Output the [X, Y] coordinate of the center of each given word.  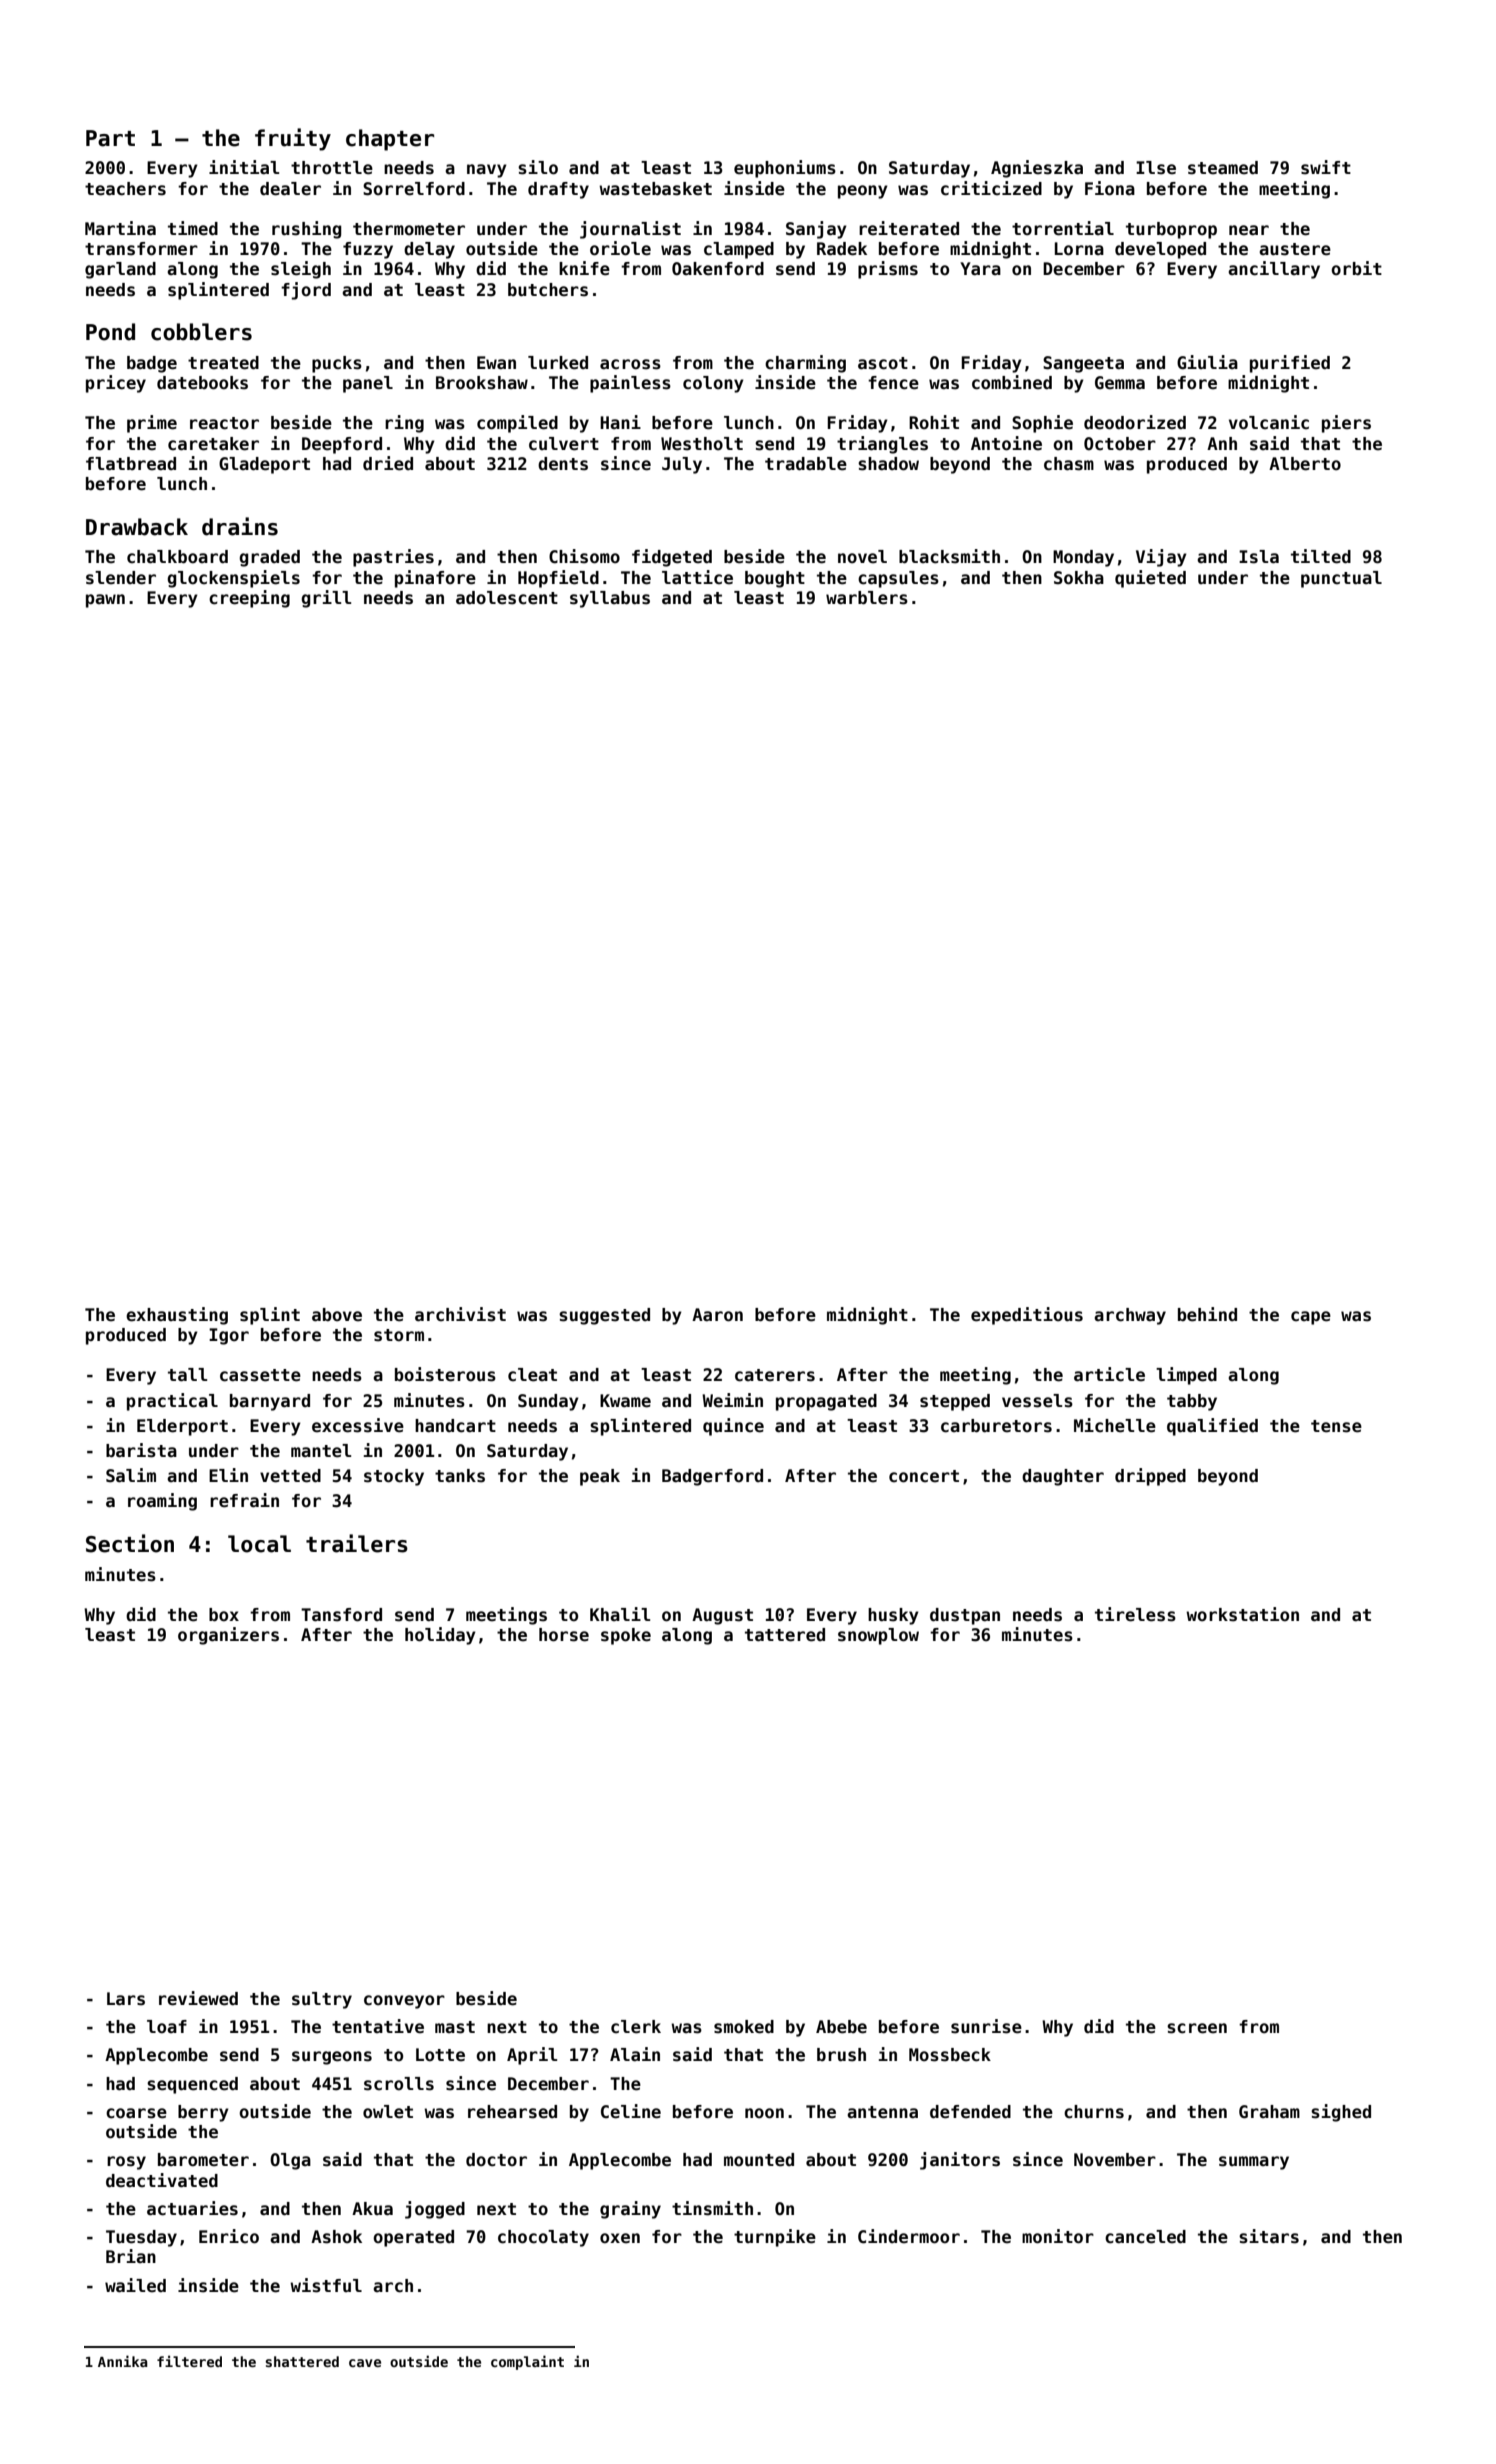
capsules [898, 579]
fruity [293, 139]
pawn [105, 601]
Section [130, 1543]
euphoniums [785, 169]
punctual [1341, 579]
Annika [123, 2361]
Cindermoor [909, 2236]
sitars [1269, 2236]
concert [924, 1476]
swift [1326, 167]
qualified [1212, 1427]
